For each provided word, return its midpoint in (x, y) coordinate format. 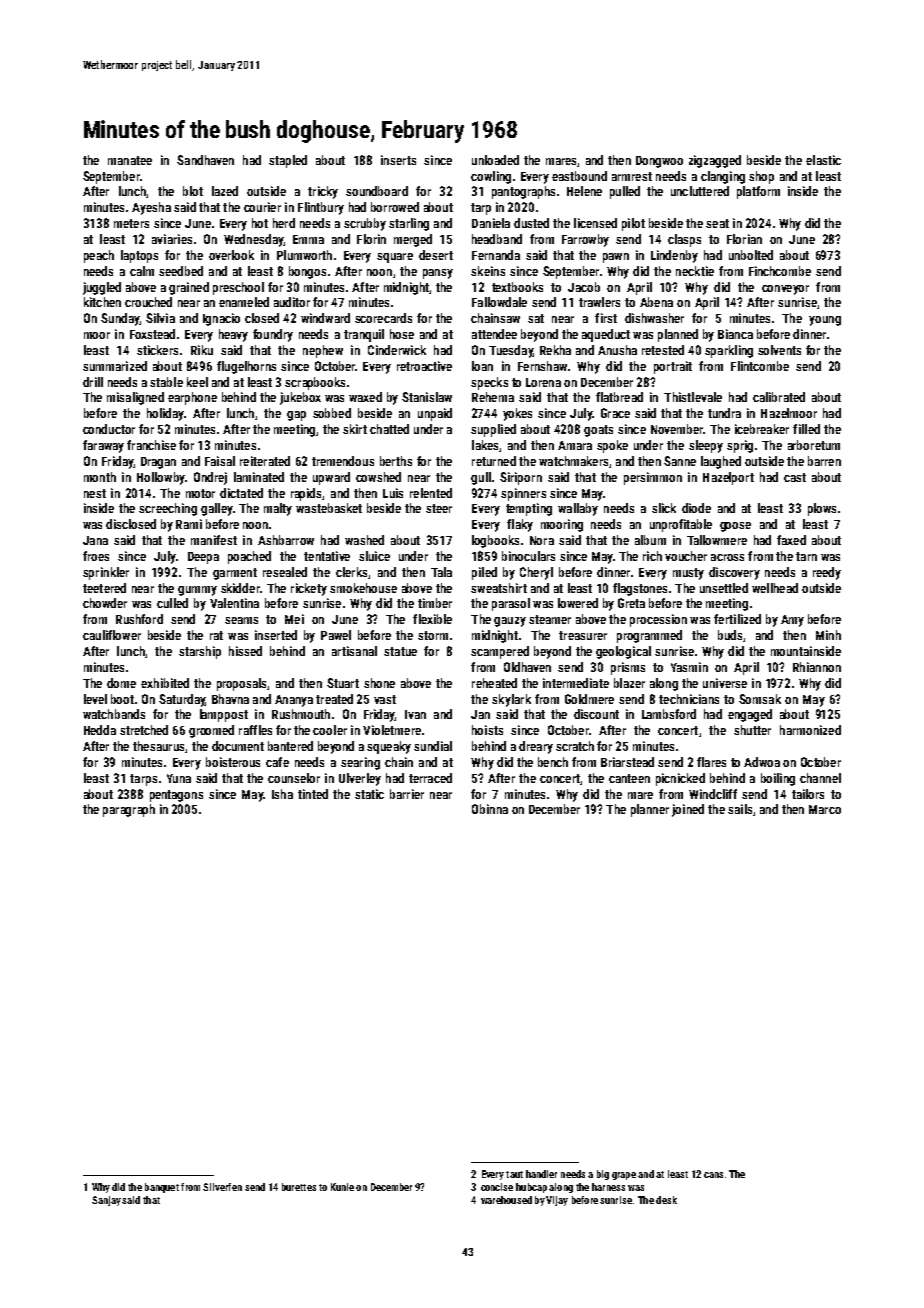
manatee (130, 160)
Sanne (680, 461)
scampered (500, 652)
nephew (323, 351)
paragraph (129, 810)
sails (740, 809)
